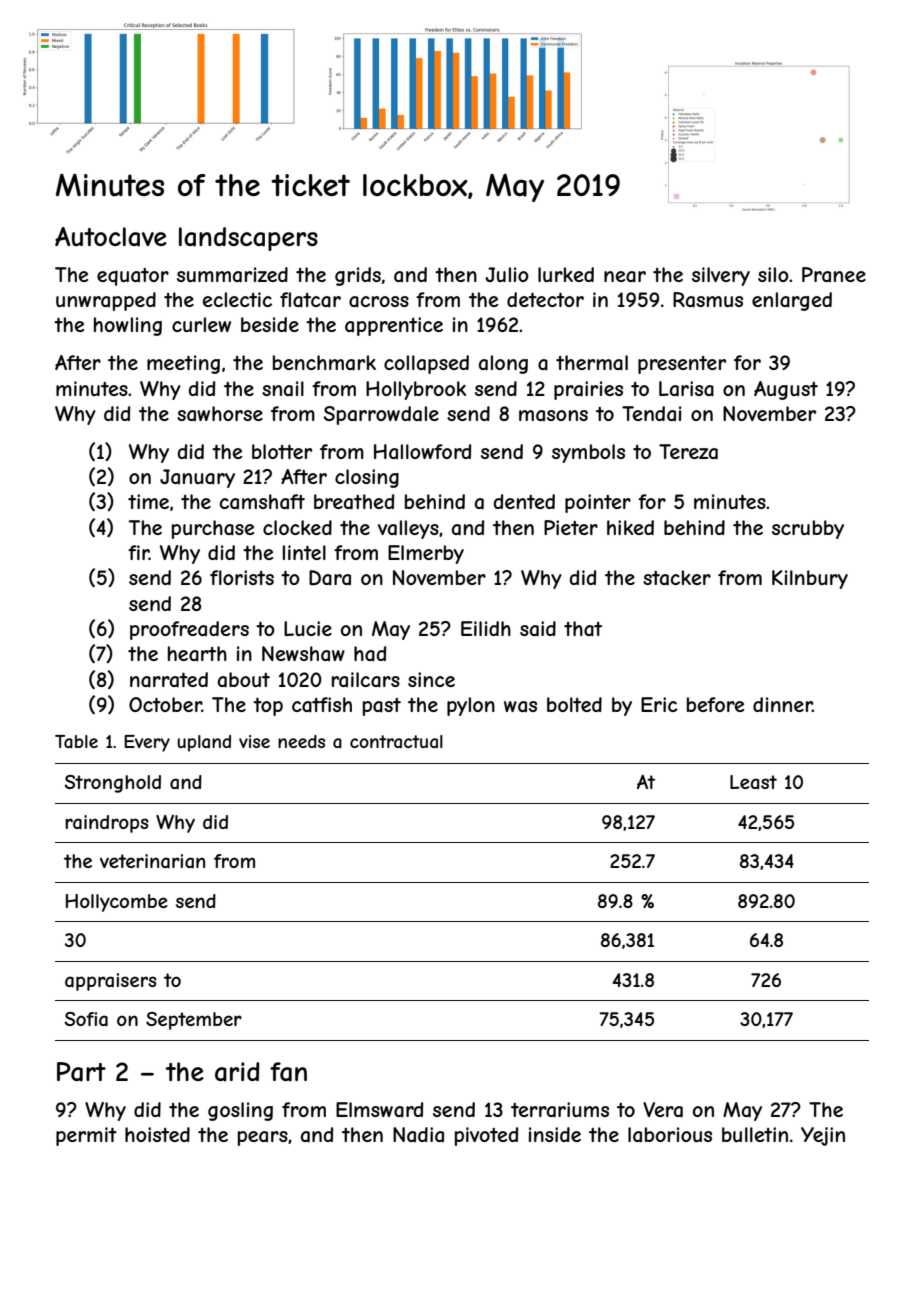  What do you see at coordinates (308, 628) in the image?
I see `Lucie` at bounding box center [308, 628].
